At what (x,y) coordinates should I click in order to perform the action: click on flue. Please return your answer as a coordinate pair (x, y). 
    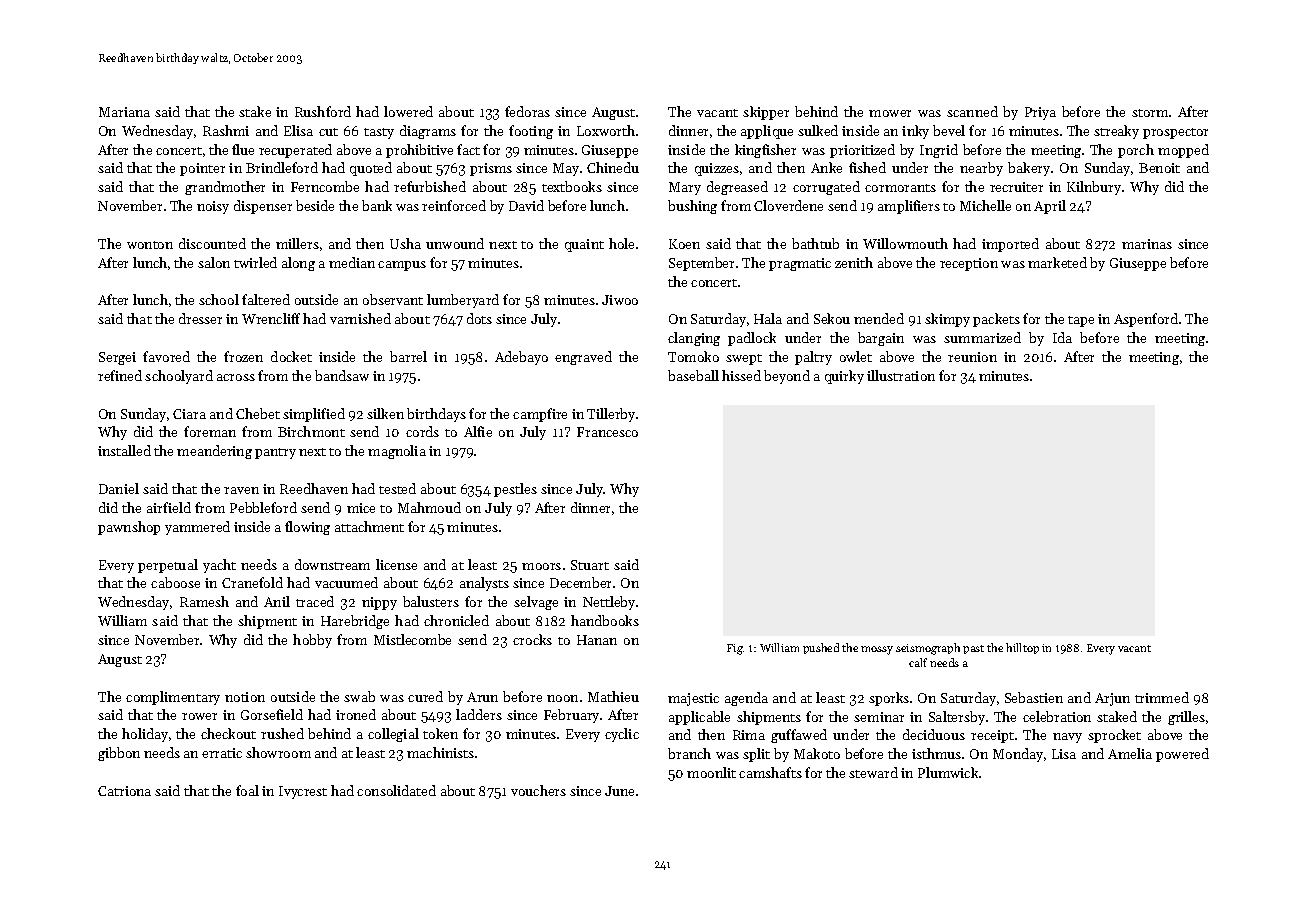
    Looking at the image, I should click on (243, 149).
